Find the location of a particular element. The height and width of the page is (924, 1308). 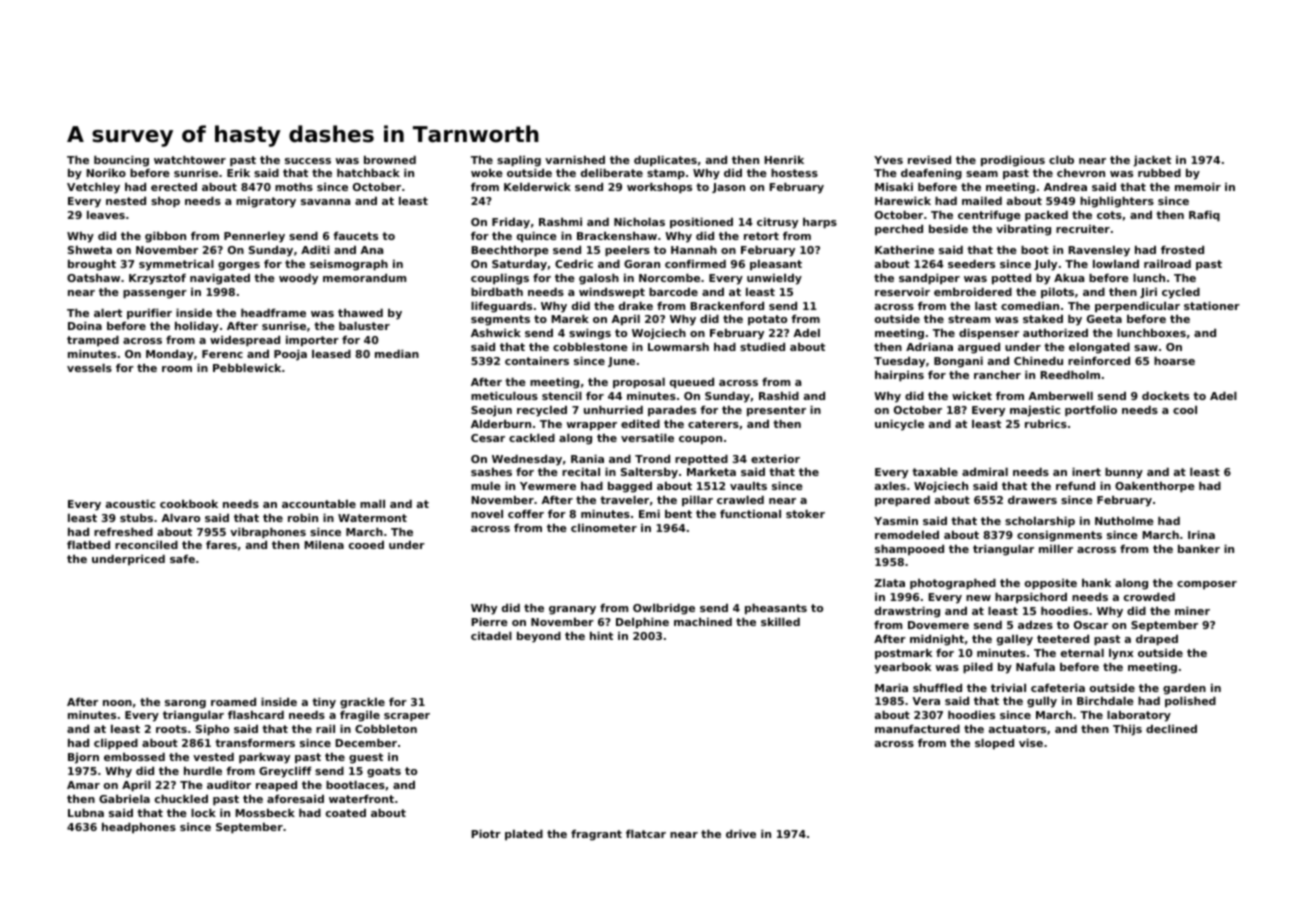

acoustic is located at coordinates (130, 503).
